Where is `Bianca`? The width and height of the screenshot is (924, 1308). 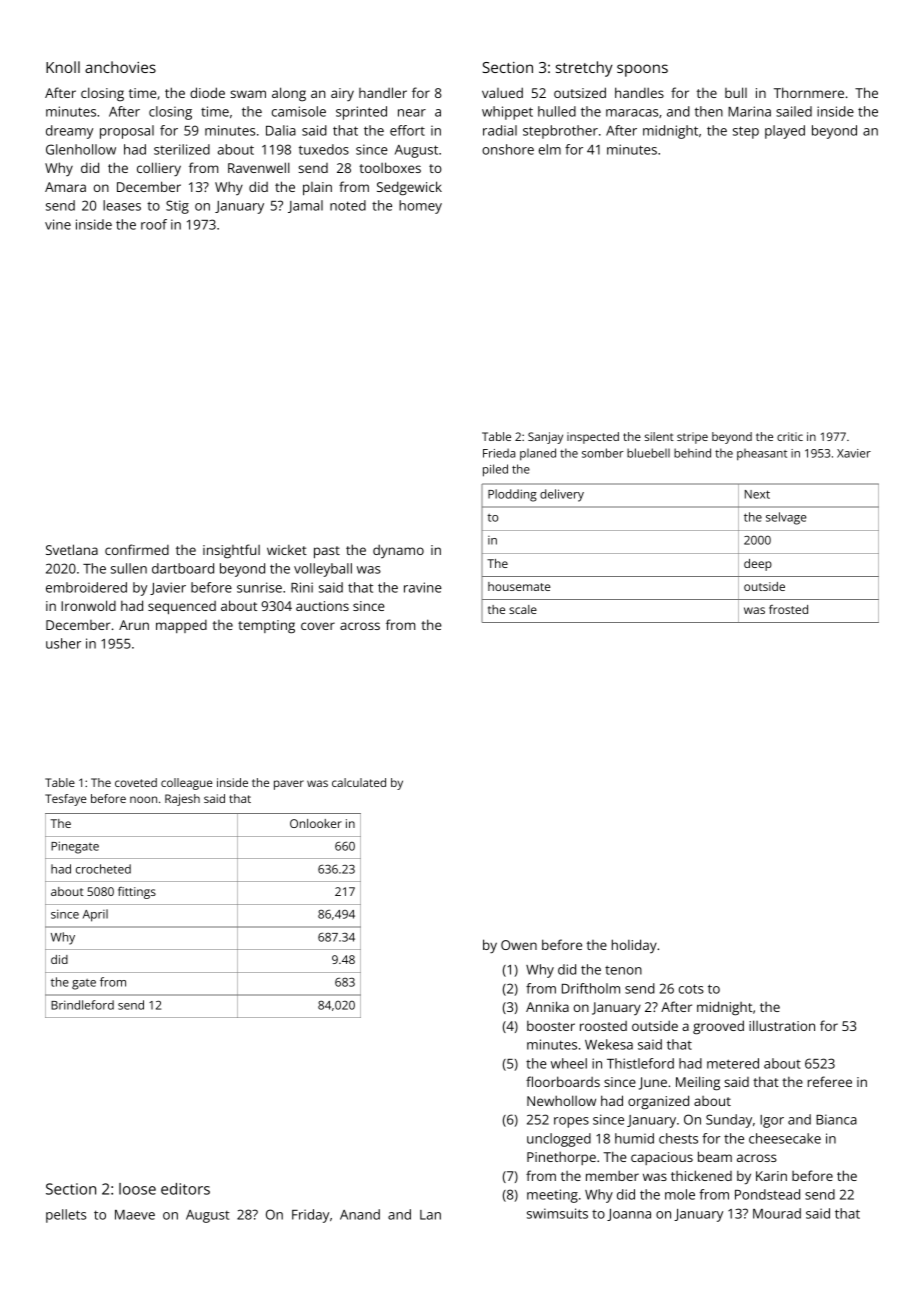 Bianca is located at coordinates (836, 1119).
